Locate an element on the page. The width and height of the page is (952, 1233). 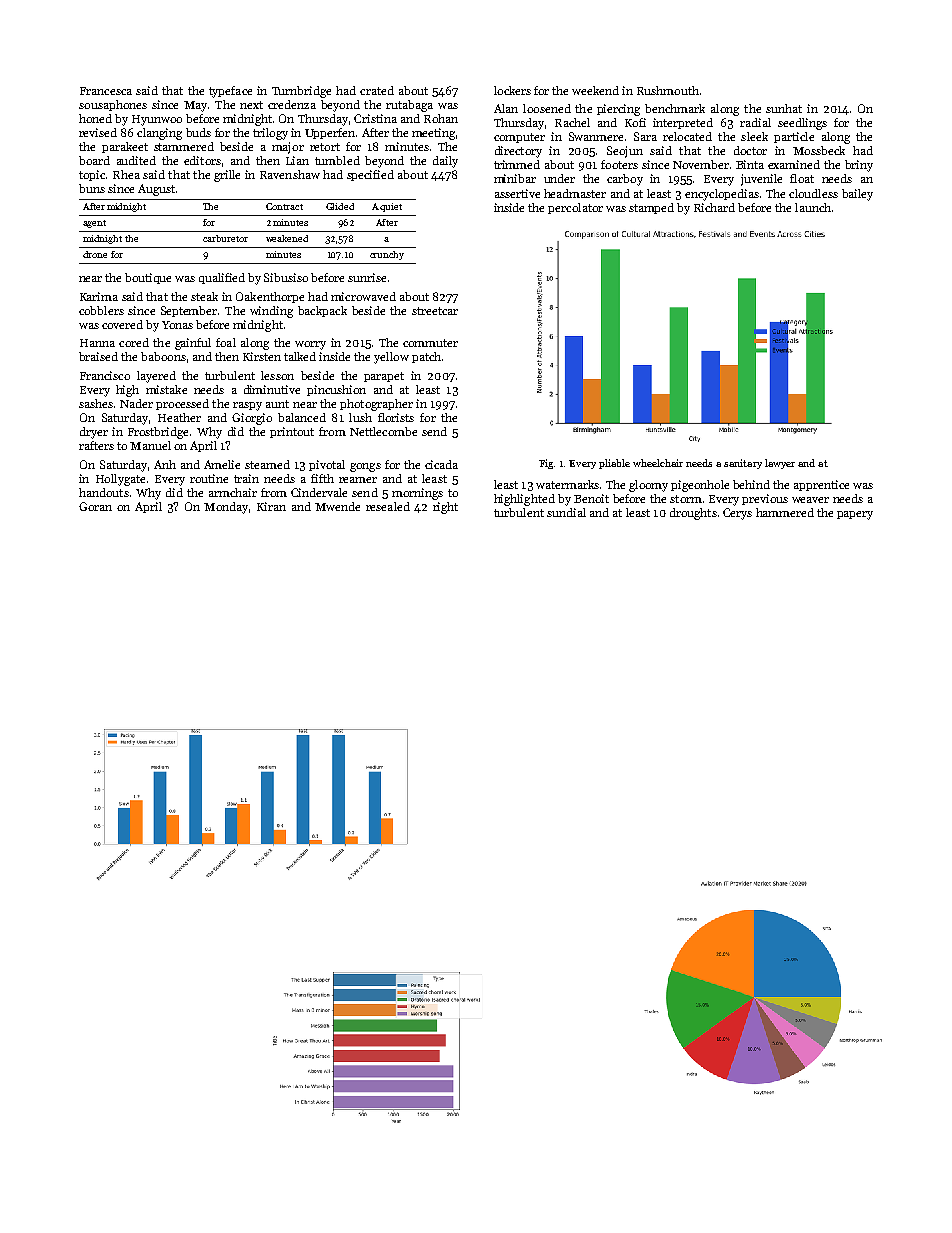
encyclopedias is located at coordinates (722, 195).
